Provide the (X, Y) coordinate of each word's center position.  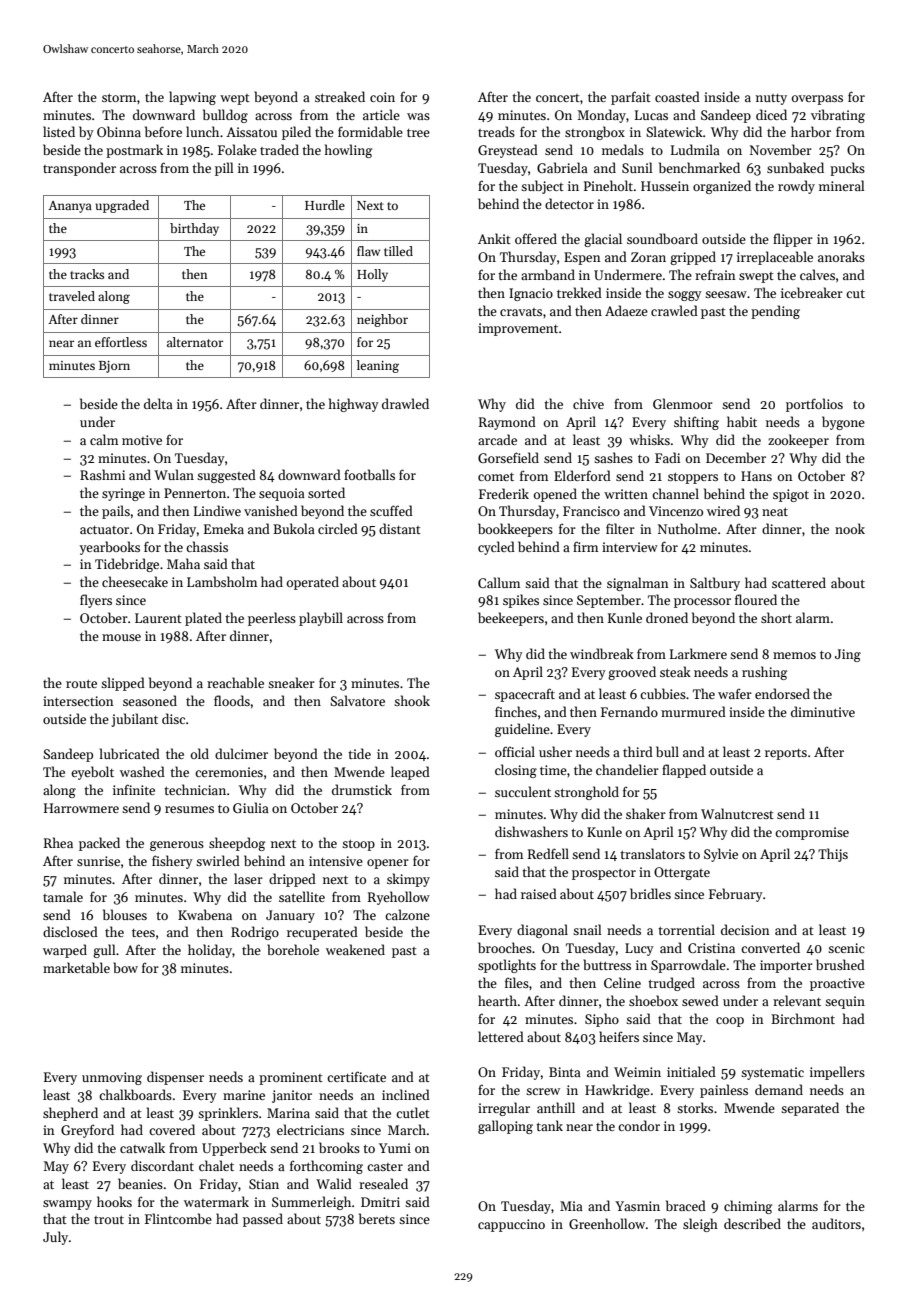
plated (203, 619)
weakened (355, 949)
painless (724, 1091)
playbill (321, 619)
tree (418, 133)
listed (59, 131)
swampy (67, 1205)
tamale (63, 896)
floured (756, 599)
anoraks (841, 256)
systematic (772, 1073)
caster (385, 1167)
